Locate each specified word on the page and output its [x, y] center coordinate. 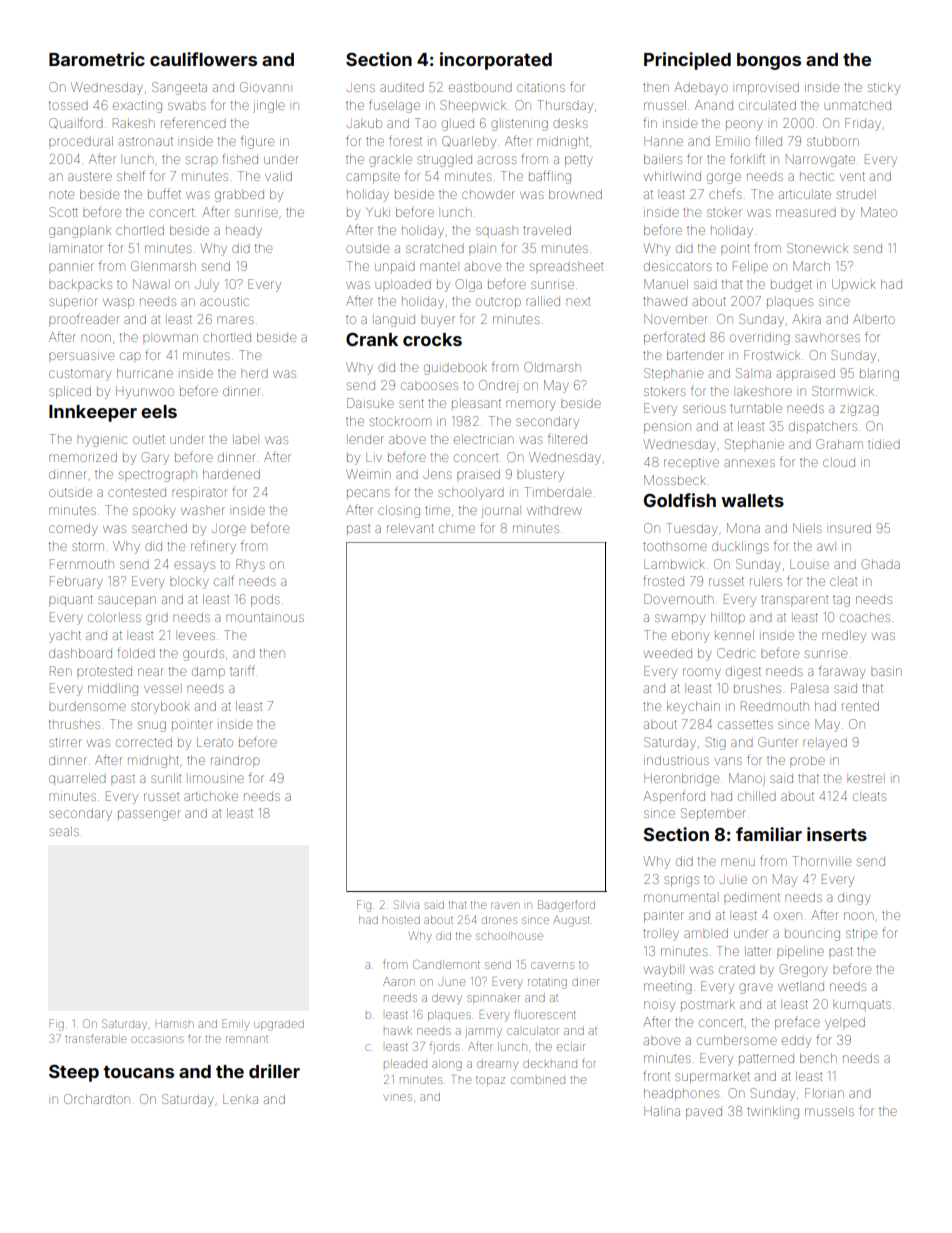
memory [531, 405]
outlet [149, 439]
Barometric [97, 59]
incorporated [496, 61]
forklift [747, 158]
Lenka [240, 1099]
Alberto [874, 319]
